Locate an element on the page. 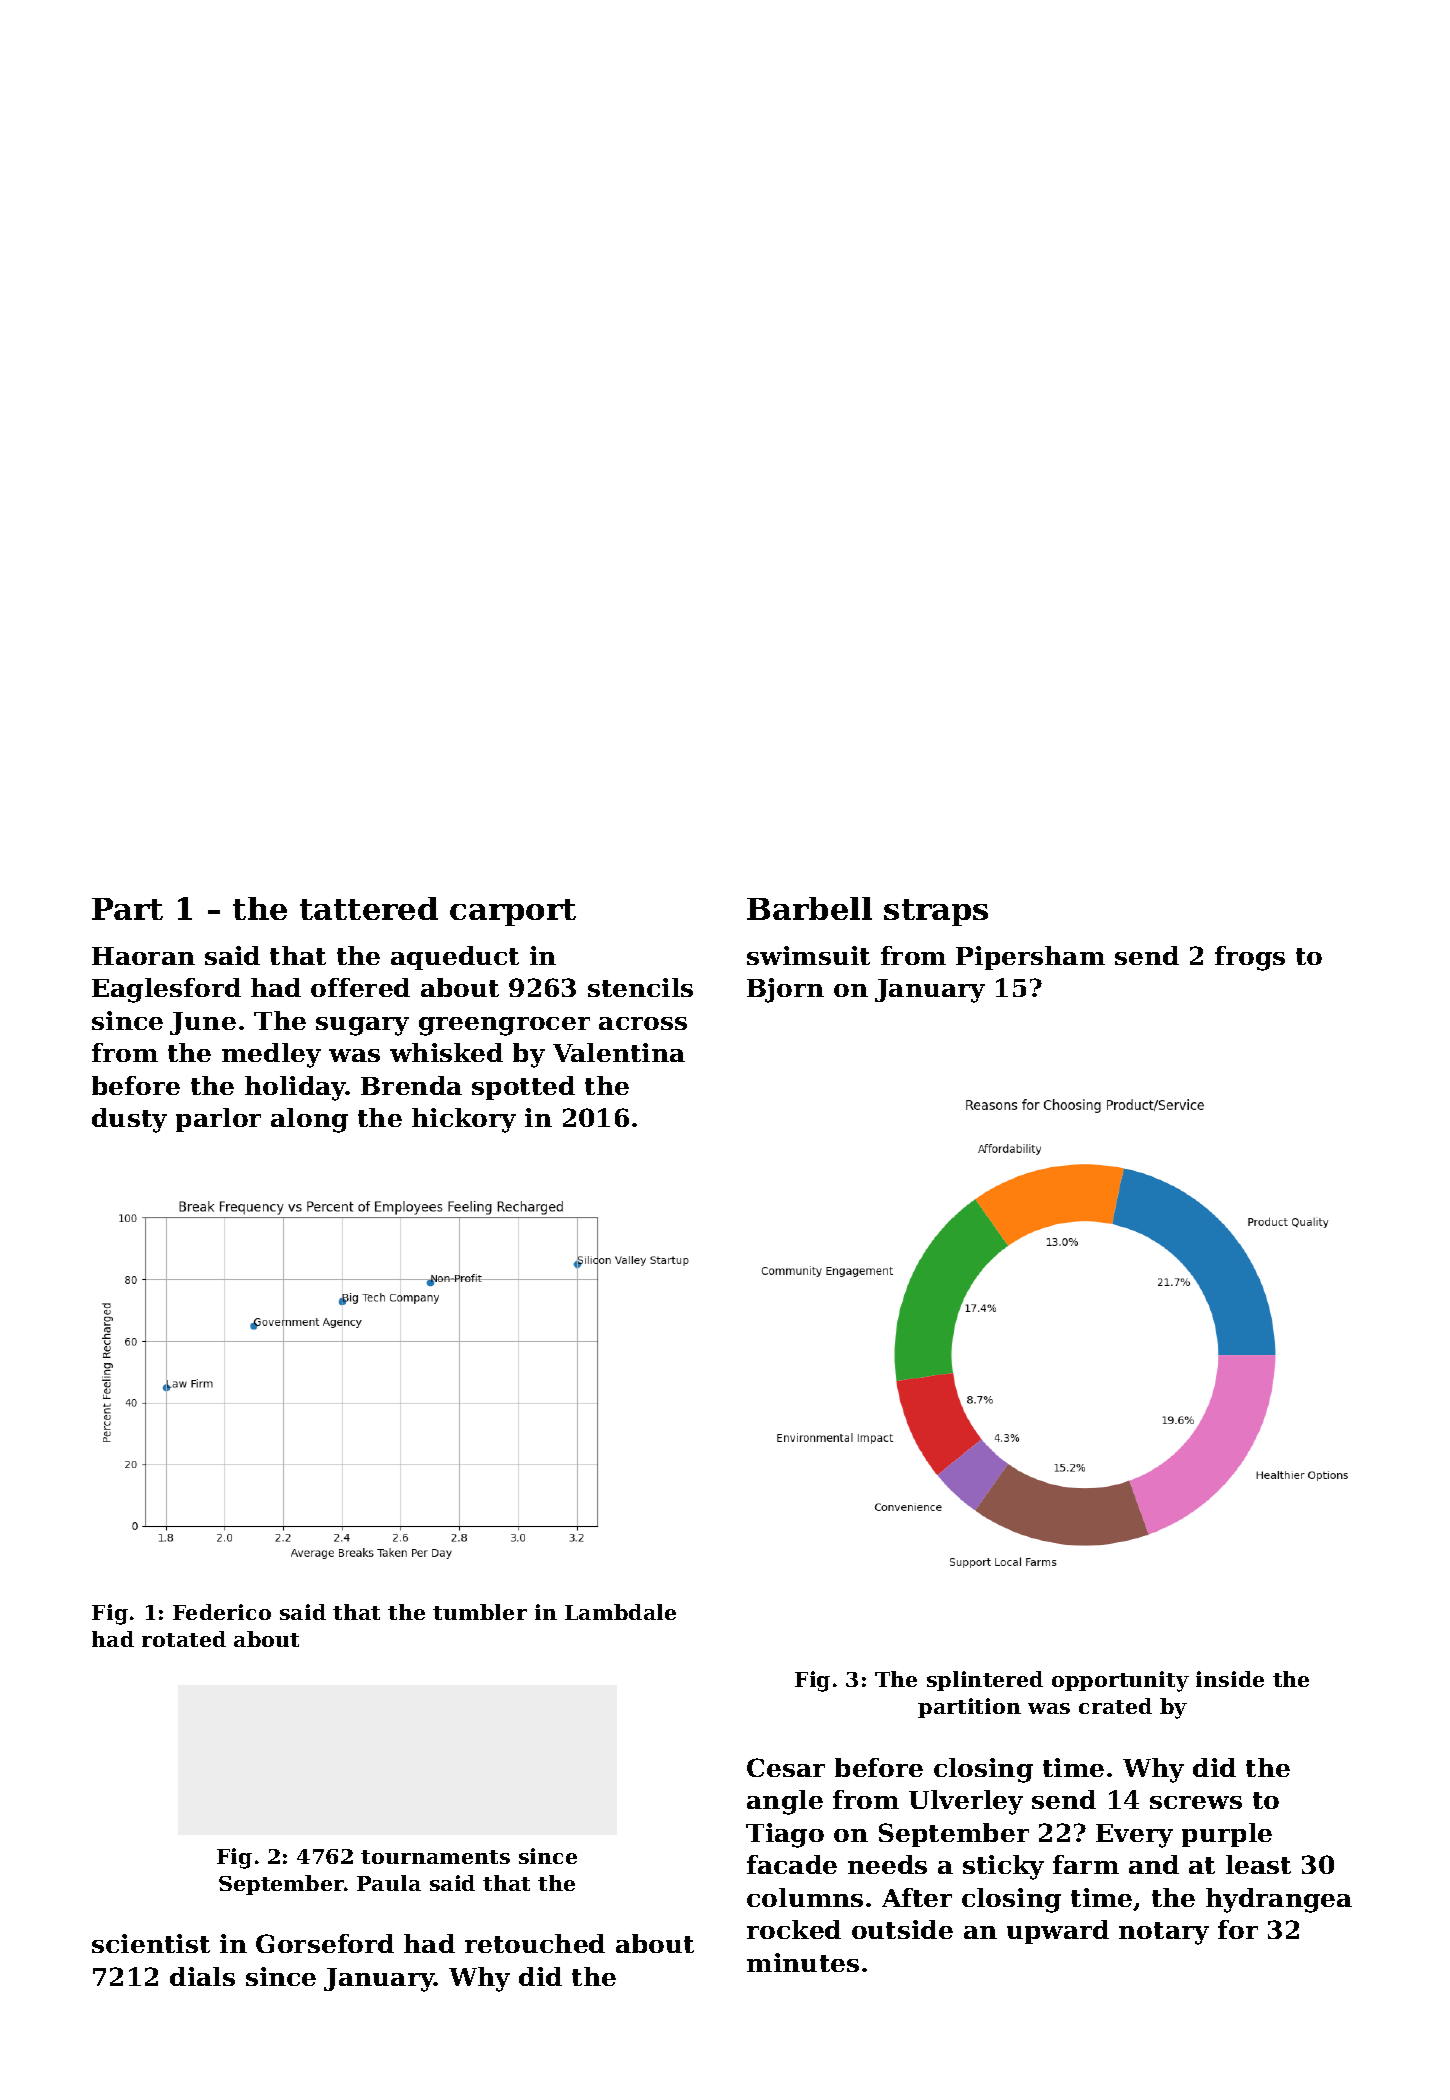 This document has height=2100, width=1450. Valentina is located at coordinates (619, 1052).
